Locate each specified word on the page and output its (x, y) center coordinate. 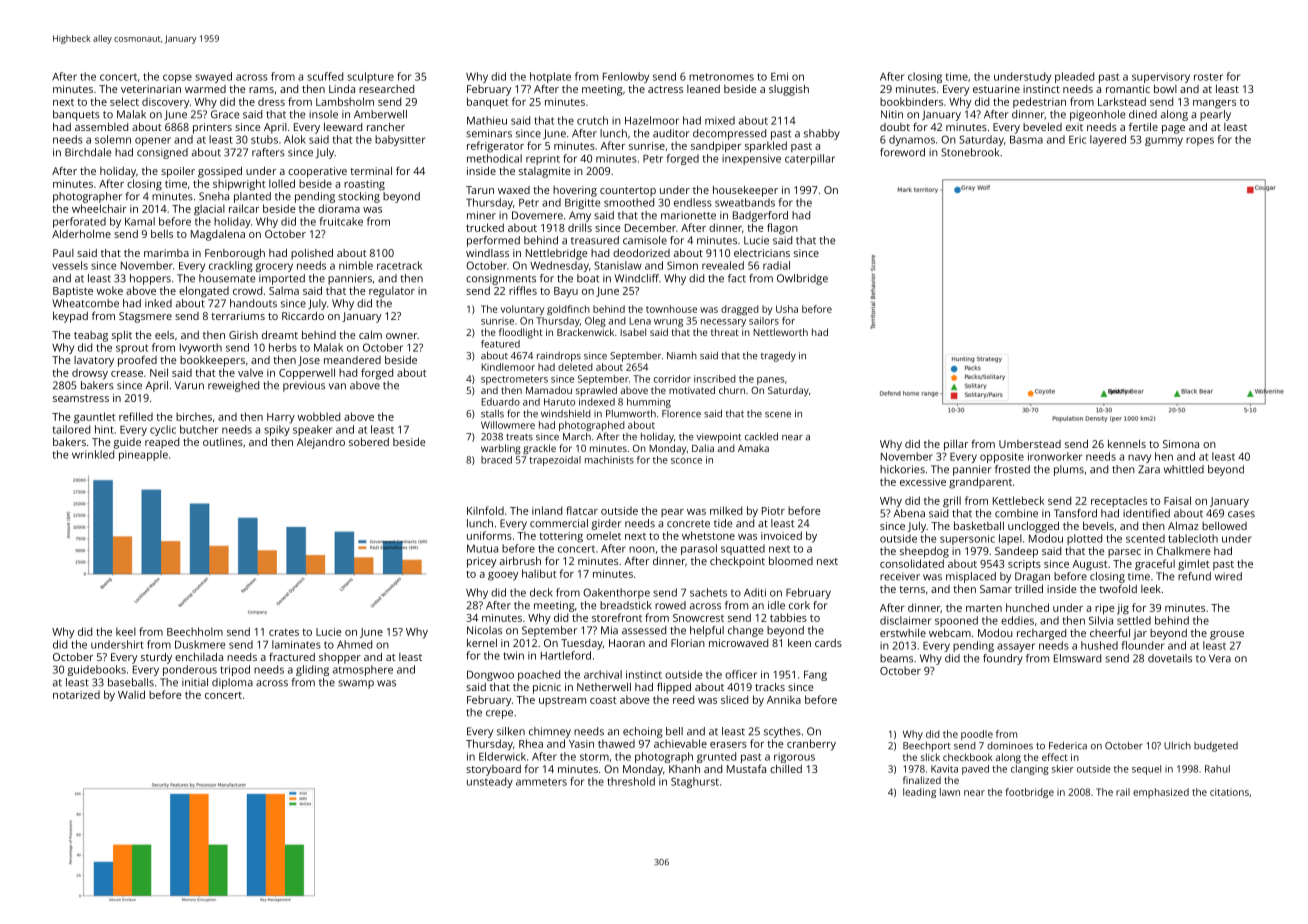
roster (1208, 77)
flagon (782, 229)
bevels (1098, 526)
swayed (213, 77)
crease (127, 374)
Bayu (566, 292)
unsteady (490, 782)
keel (126, 631)
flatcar (582, 510)
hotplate (550, 77)
